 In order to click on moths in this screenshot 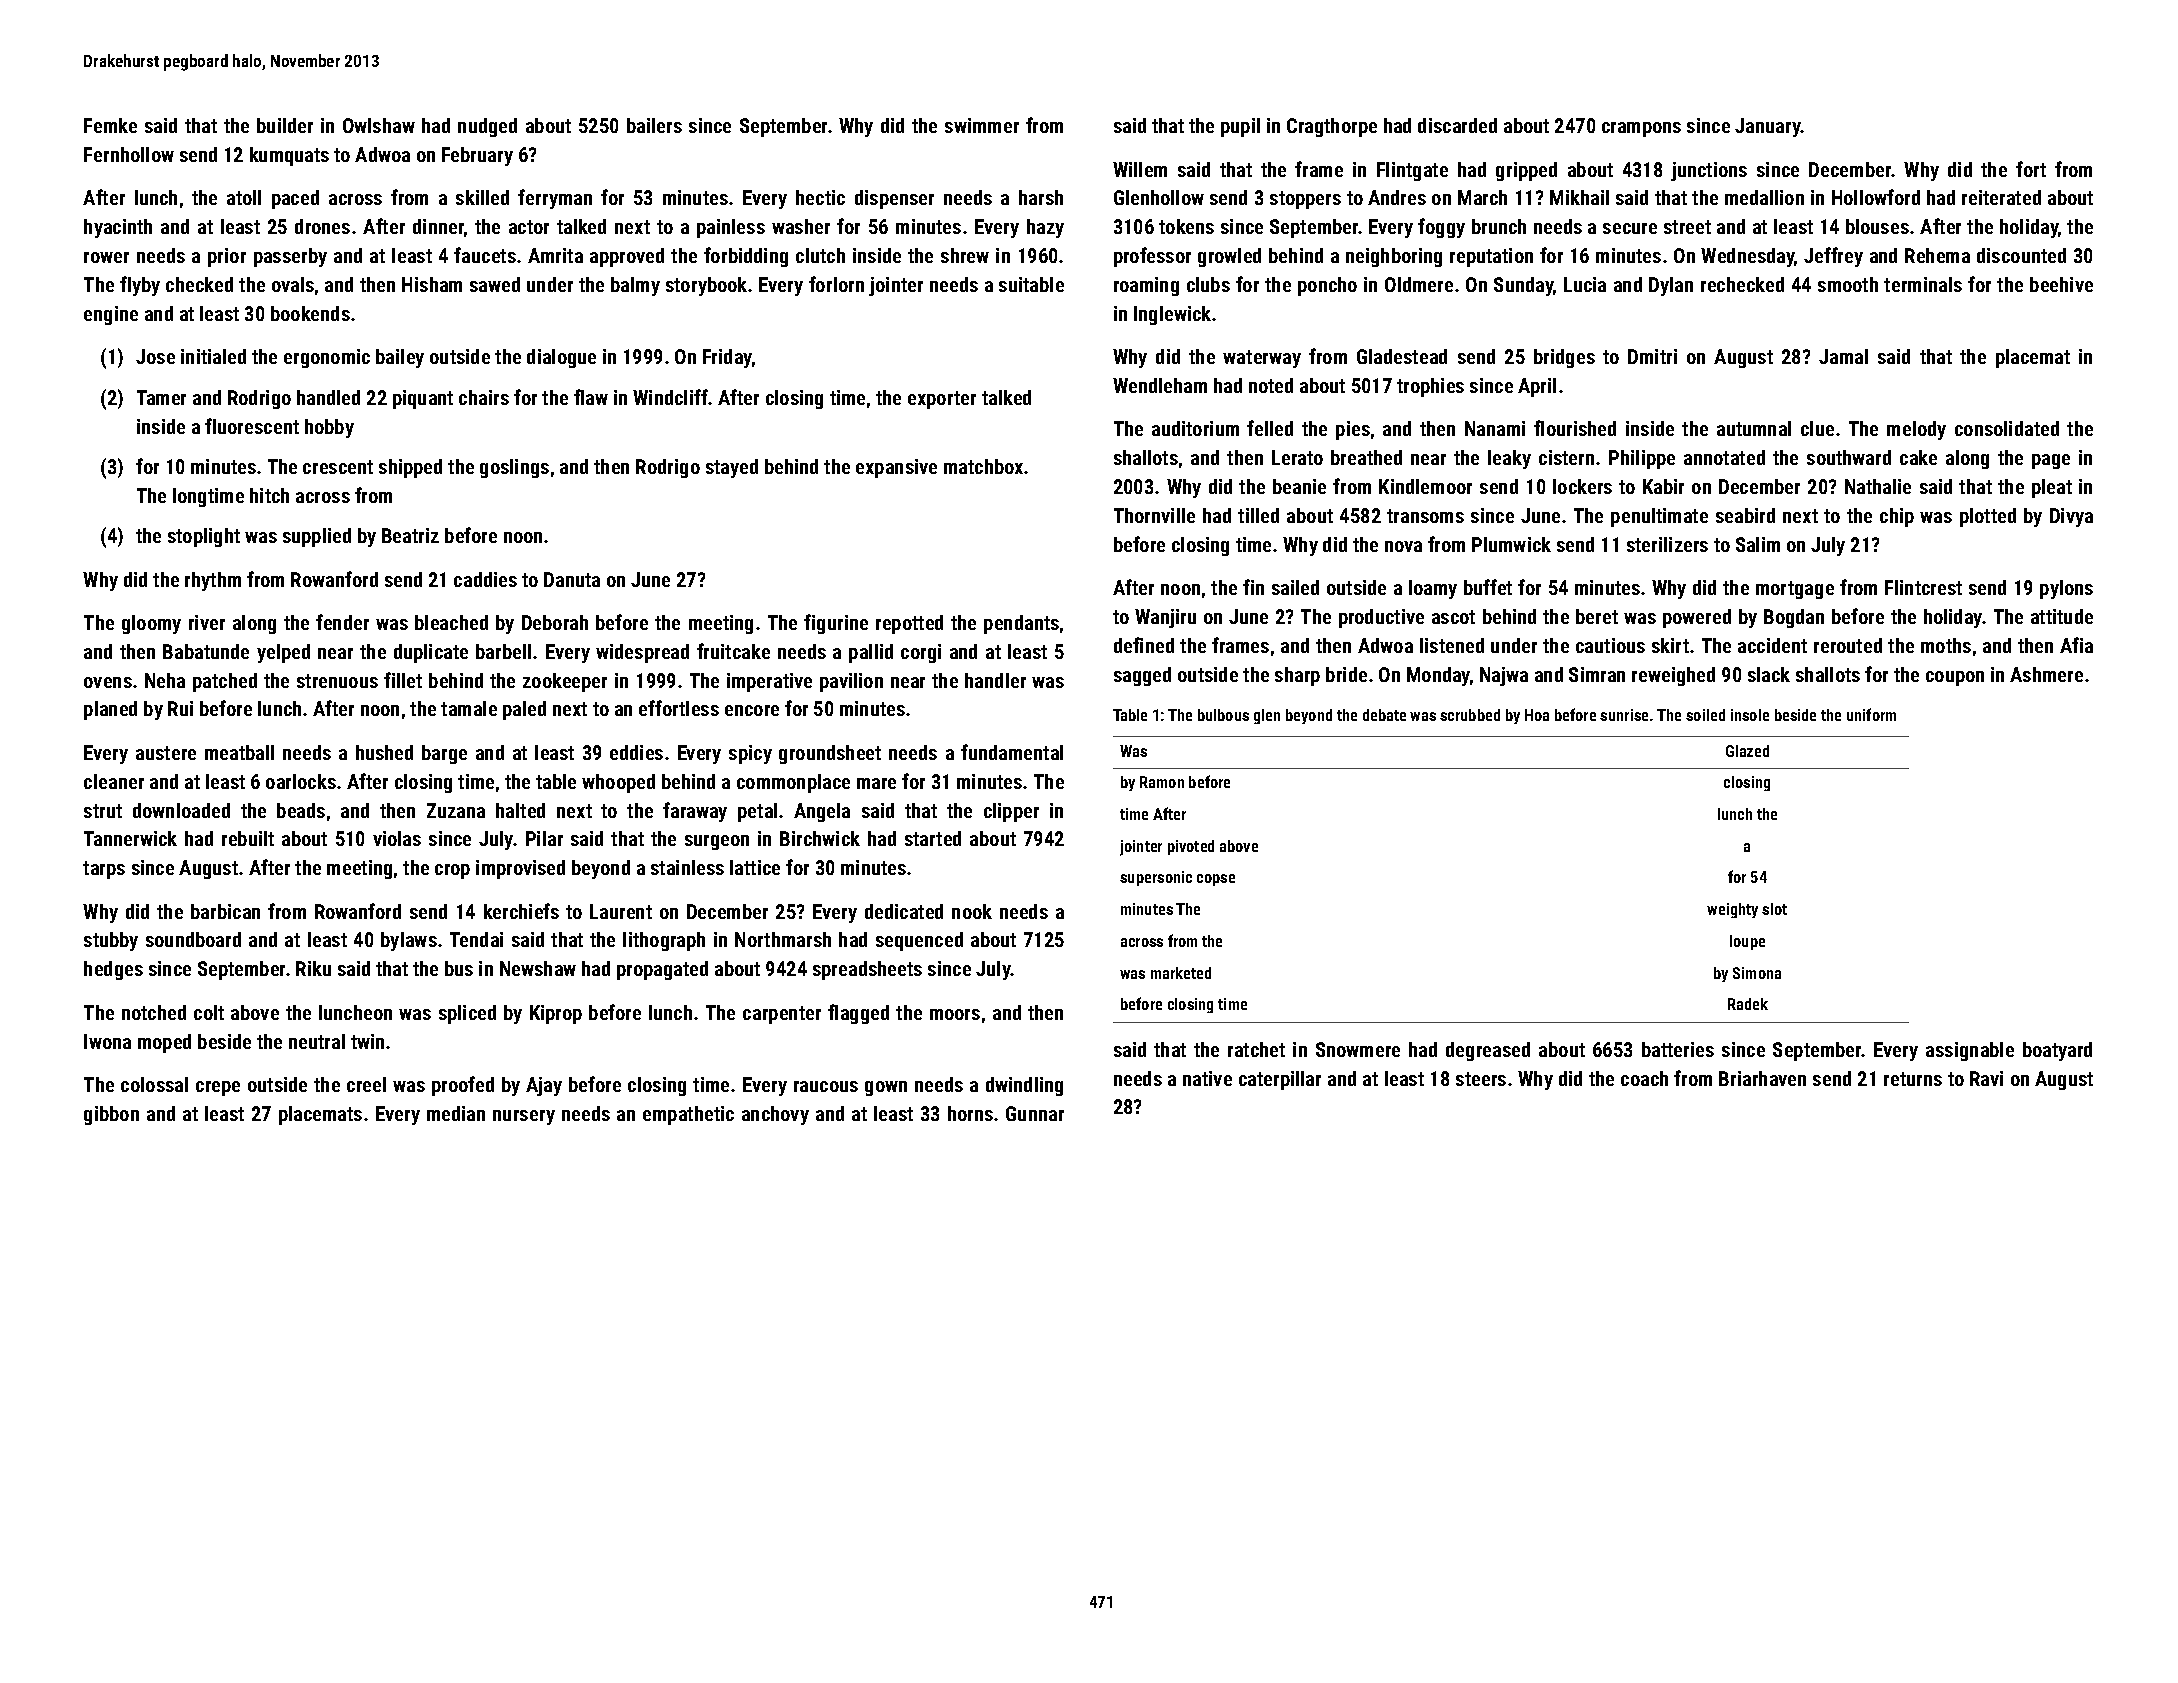, I will do `click(1946, 645)`.
